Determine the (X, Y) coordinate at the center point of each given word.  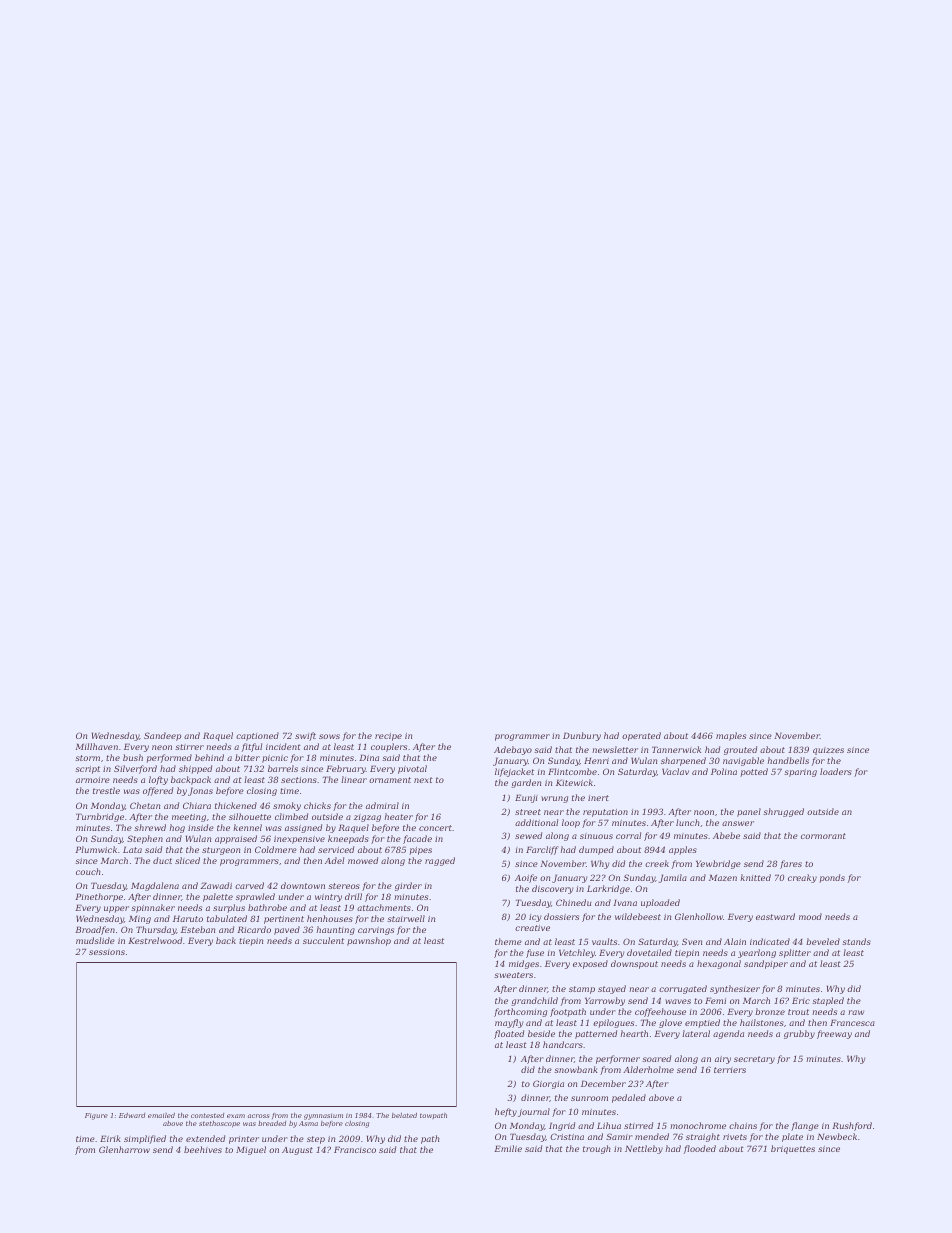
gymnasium (323, 1117)
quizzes (828, 751)
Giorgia (548, 1084)
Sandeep (162, 736)
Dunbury (582, 736)
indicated (770, 941)
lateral (696, 1033)
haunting (336, 930)
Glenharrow (124, 1149)
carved (249, 885)
